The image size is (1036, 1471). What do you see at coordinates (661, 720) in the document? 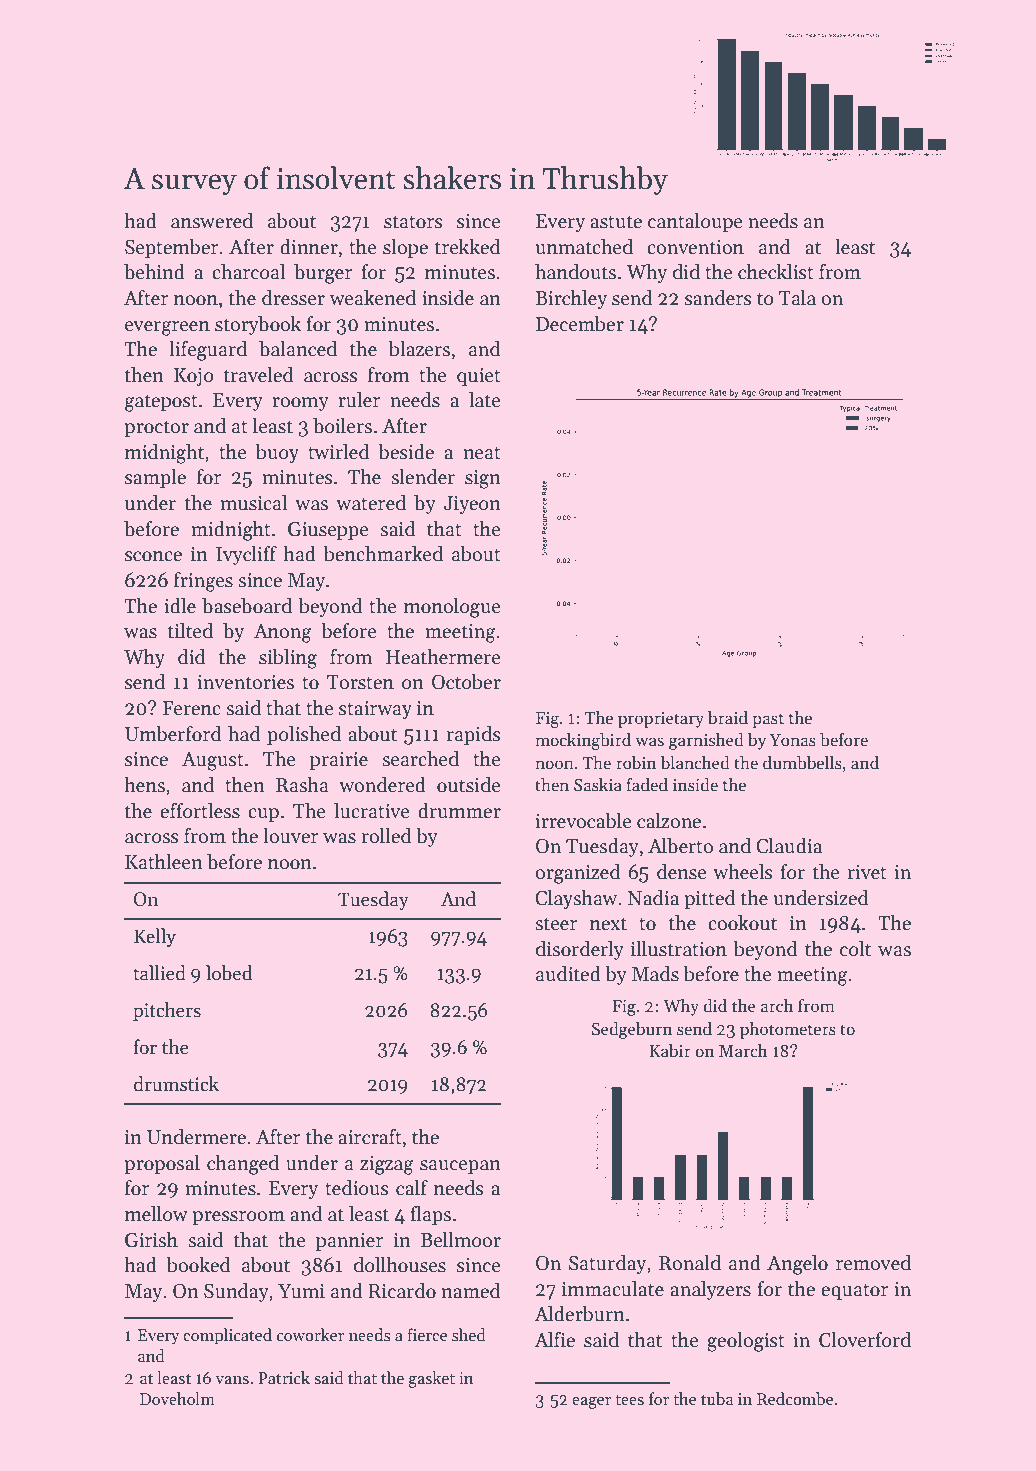
I see `proprietary` at bounding box center [661, 720].
